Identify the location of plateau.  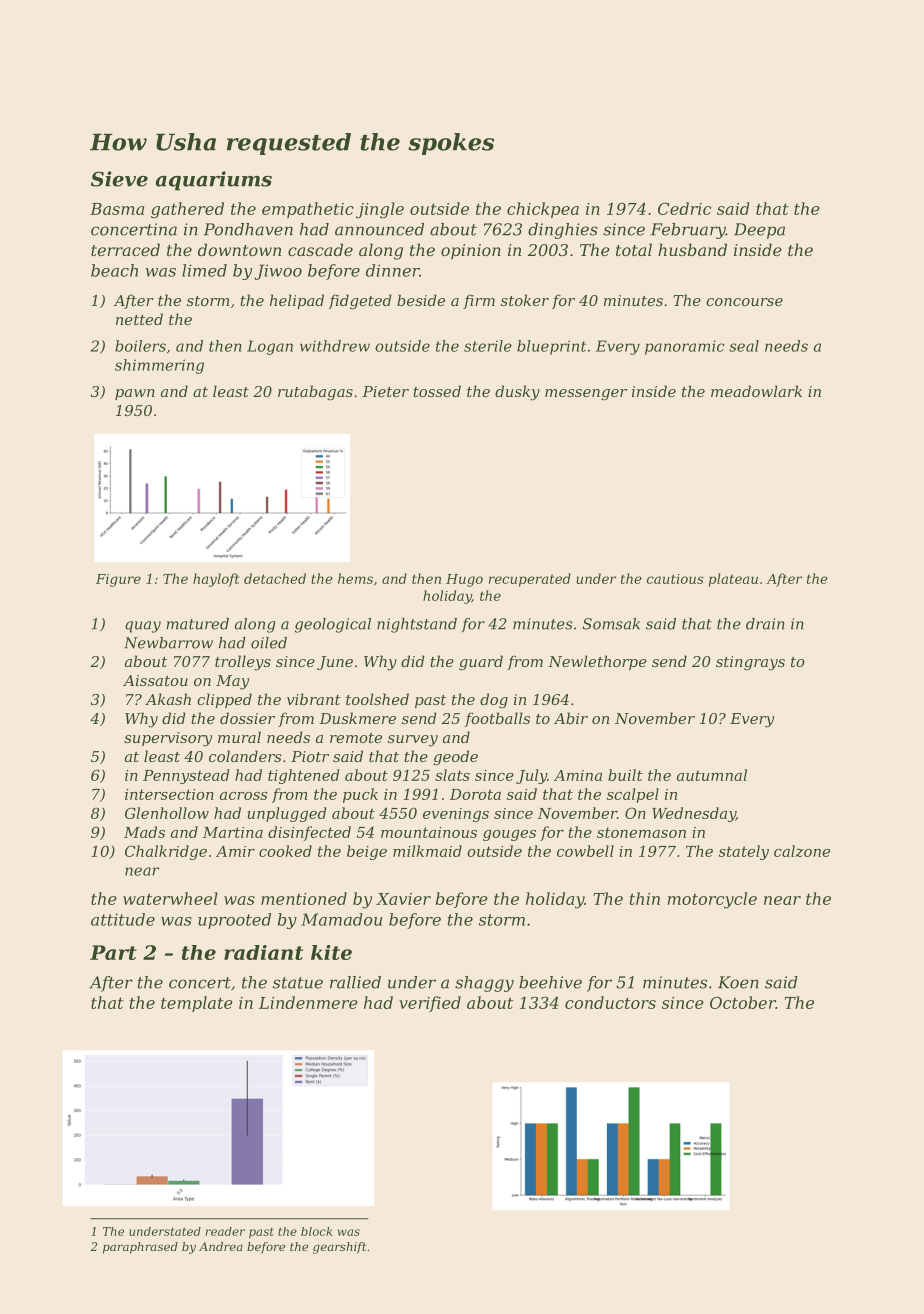
(733, 580).
